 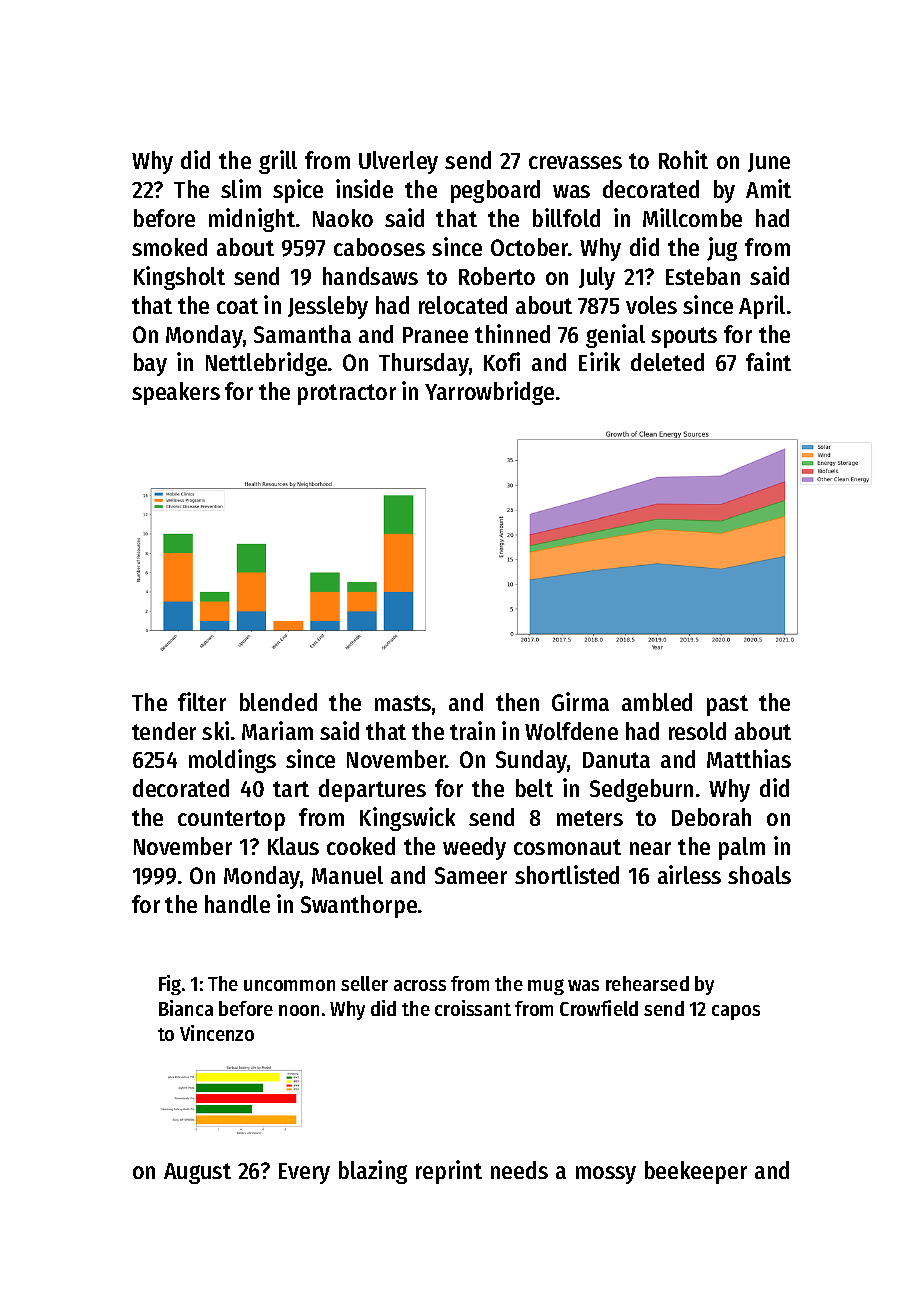 I want to click on deleted, so click(x=667, y=362).
